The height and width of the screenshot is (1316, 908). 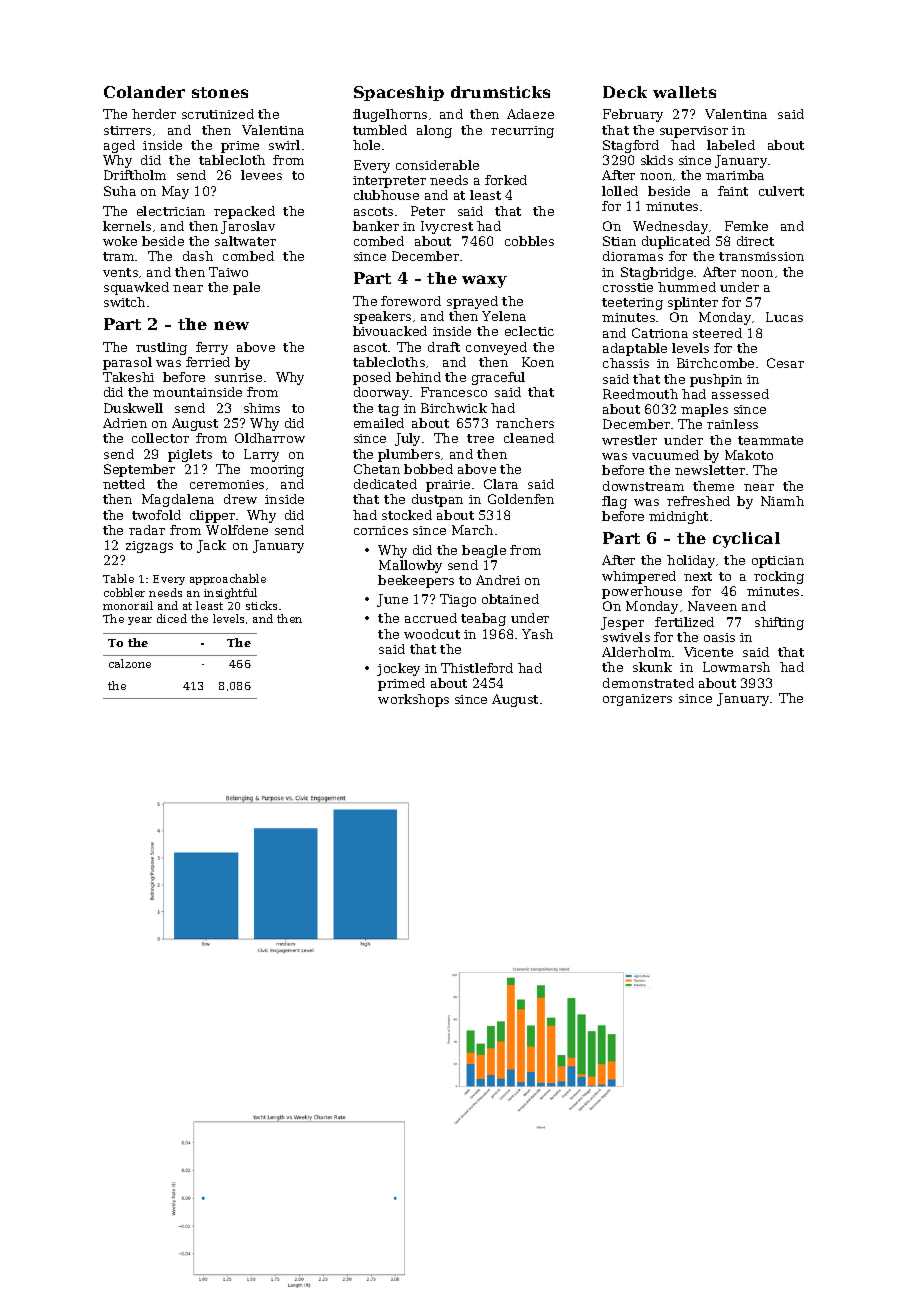 What do you see at coordinates (643, 486) in the screenshot?
I see `downstream` at bounding box center [643, 486].
